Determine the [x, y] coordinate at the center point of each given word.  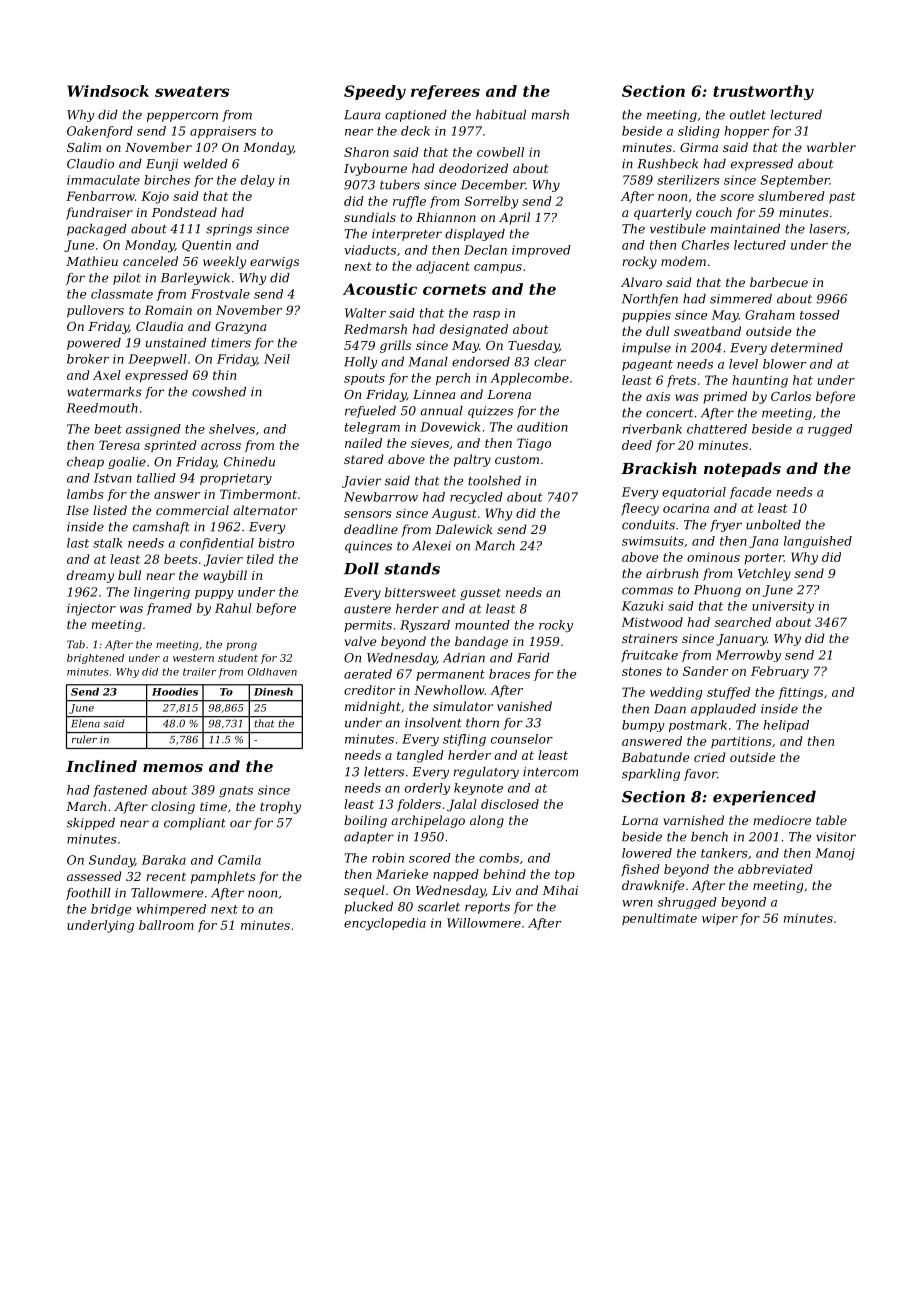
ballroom [166, 925]
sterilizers [688, 180]
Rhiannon [446, 217]
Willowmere [484, 923]
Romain [168, 310]
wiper [720, 919]
